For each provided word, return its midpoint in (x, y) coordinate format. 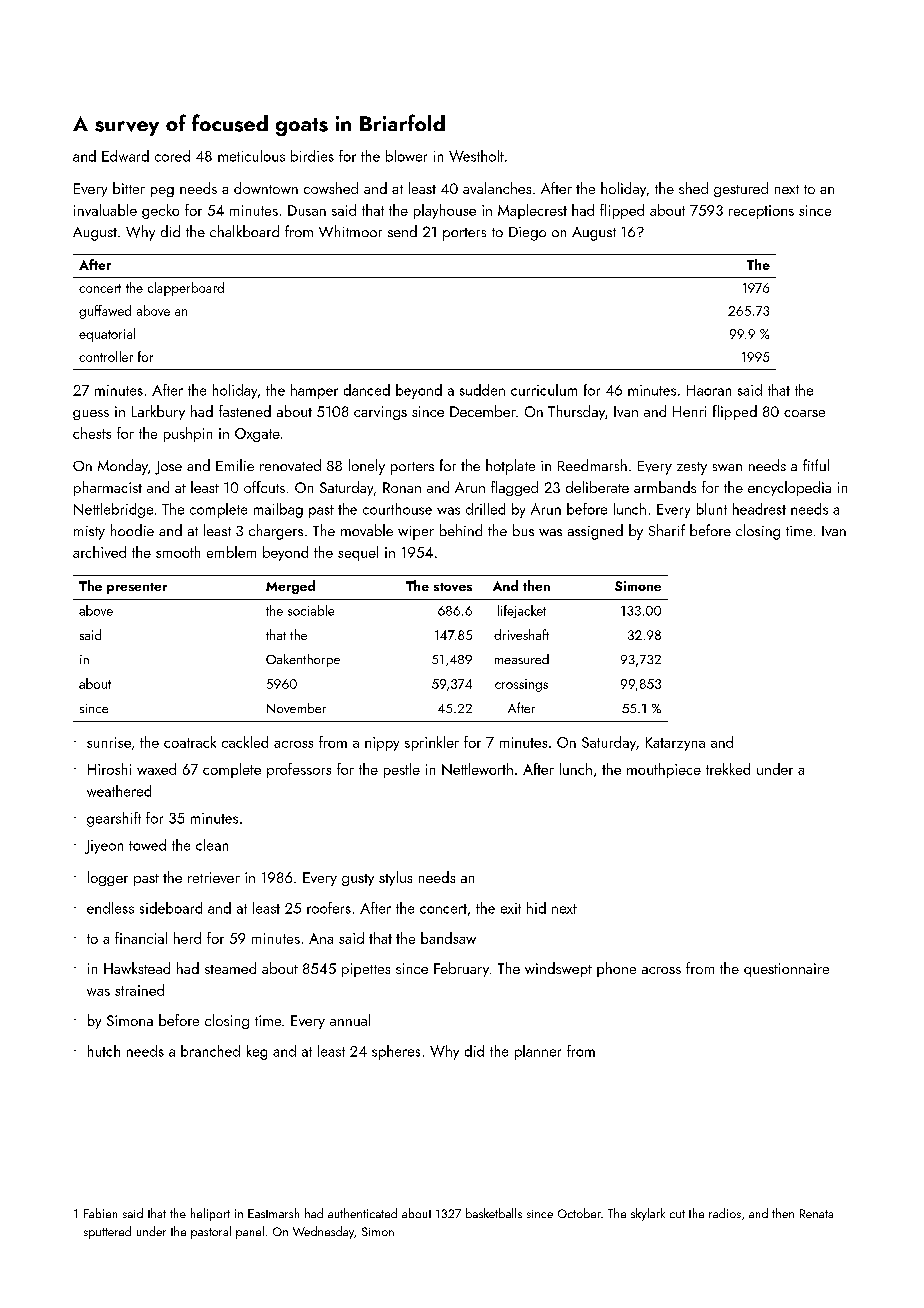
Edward (125, 156)
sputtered (107, 1232)
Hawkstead (137, 968)
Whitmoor (350, 231)
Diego (527, 234)
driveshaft (521, 634)
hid (536, 908)
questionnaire (786, 970)
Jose (168, 468)
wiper (416, 533)
